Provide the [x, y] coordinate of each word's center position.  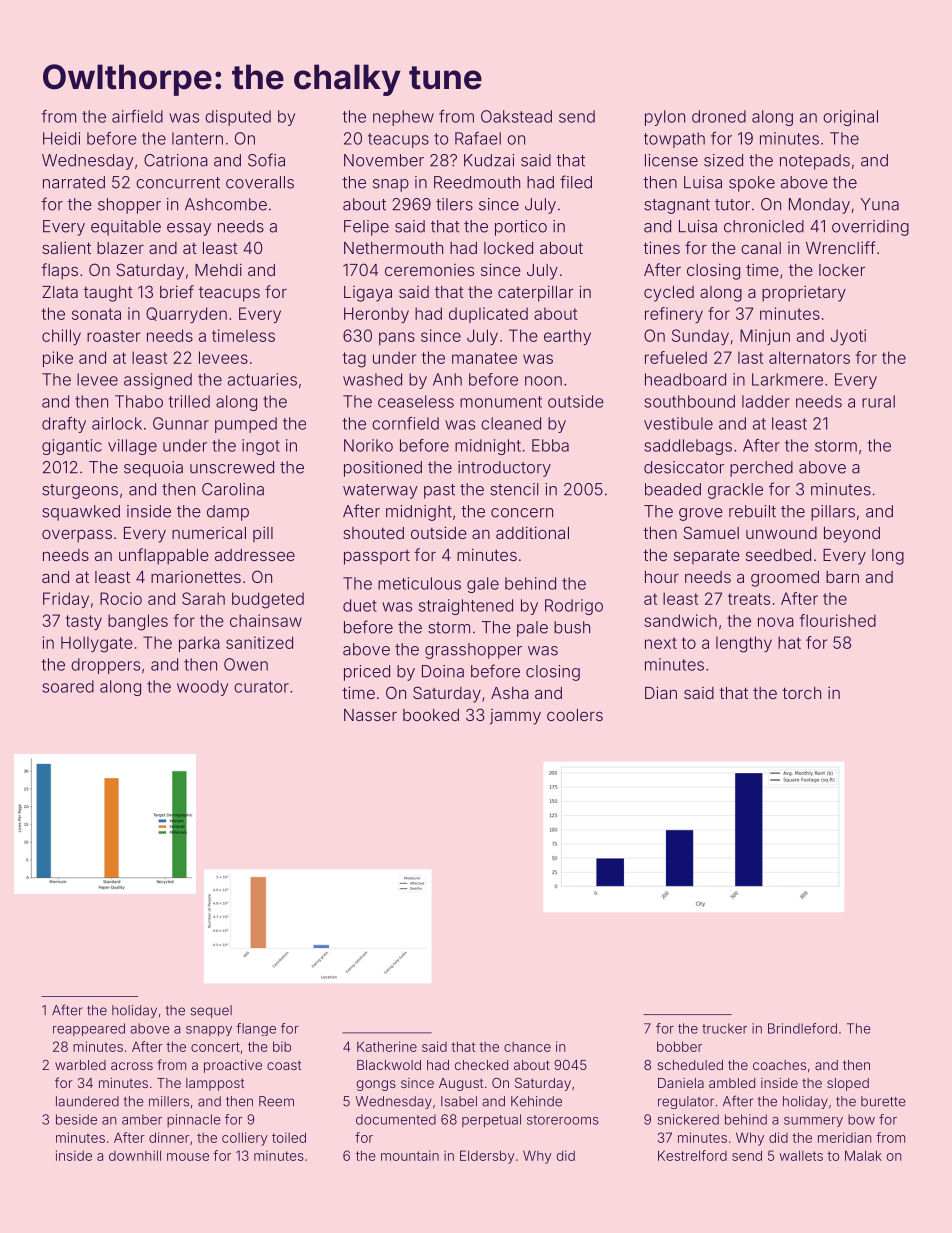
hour [662, 577]
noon [543, 381]
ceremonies [429, 270]
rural [878, 401]
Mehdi [218, 269]
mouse [188, 1157]
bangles [138, 622]
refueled [676, 357]
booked [431, 715]
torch [801, 693]
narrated [74, 182]
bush [572, 627]
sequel [211, 1011]
